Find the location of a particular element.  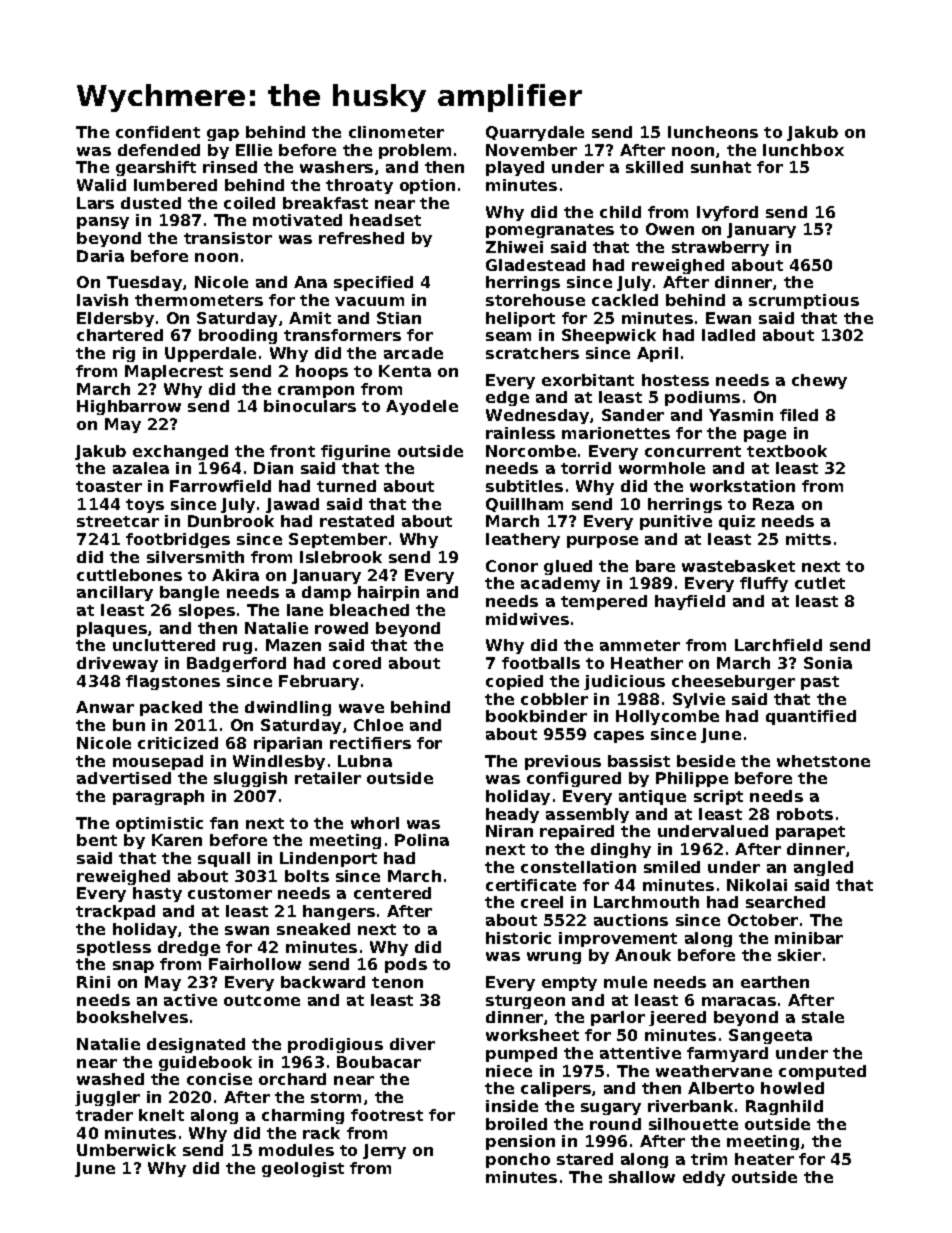

Walid is located at coordinates (101, 185).
